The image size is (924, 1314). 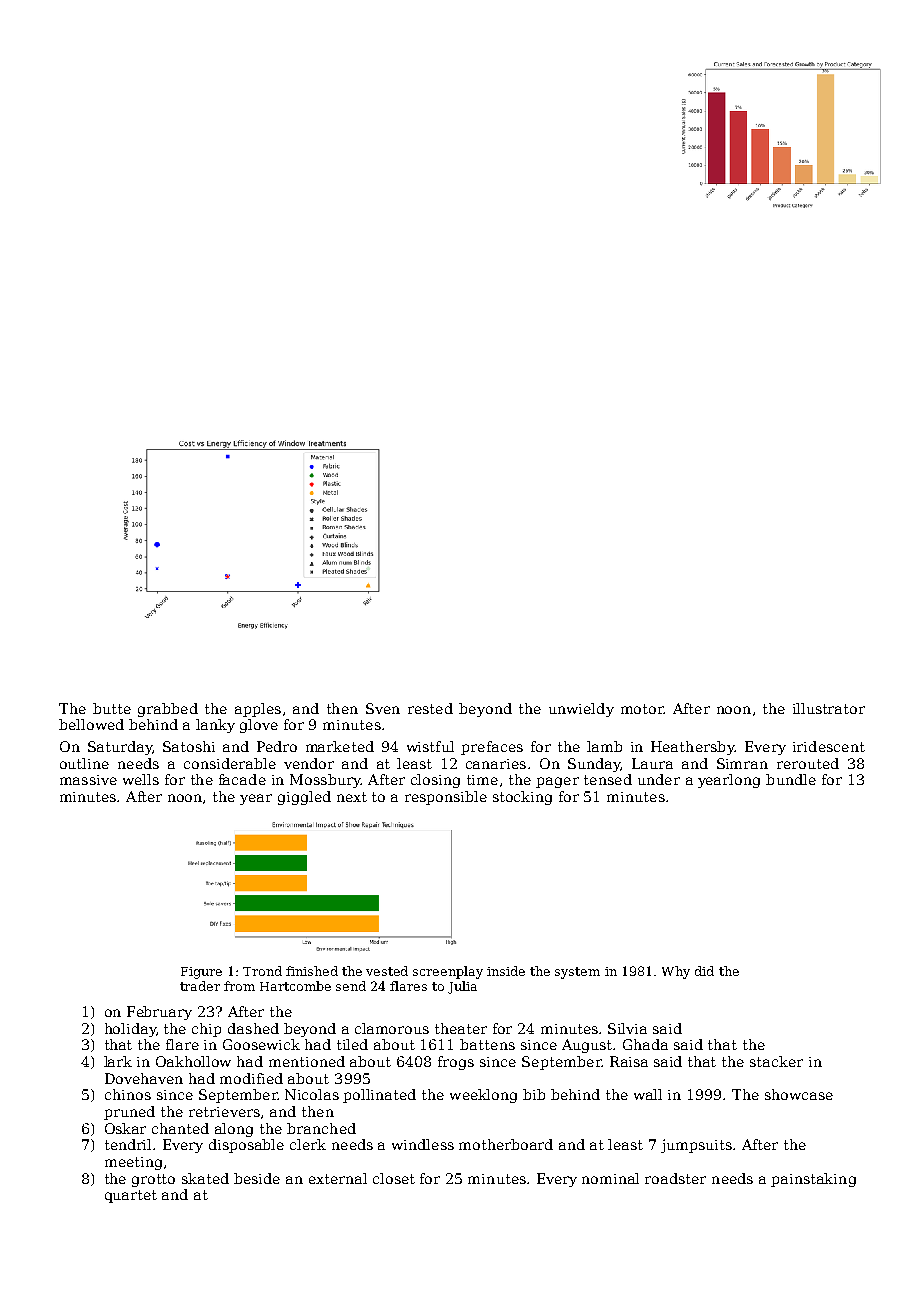 I want to click on rested, so click(x=430, y=708).
